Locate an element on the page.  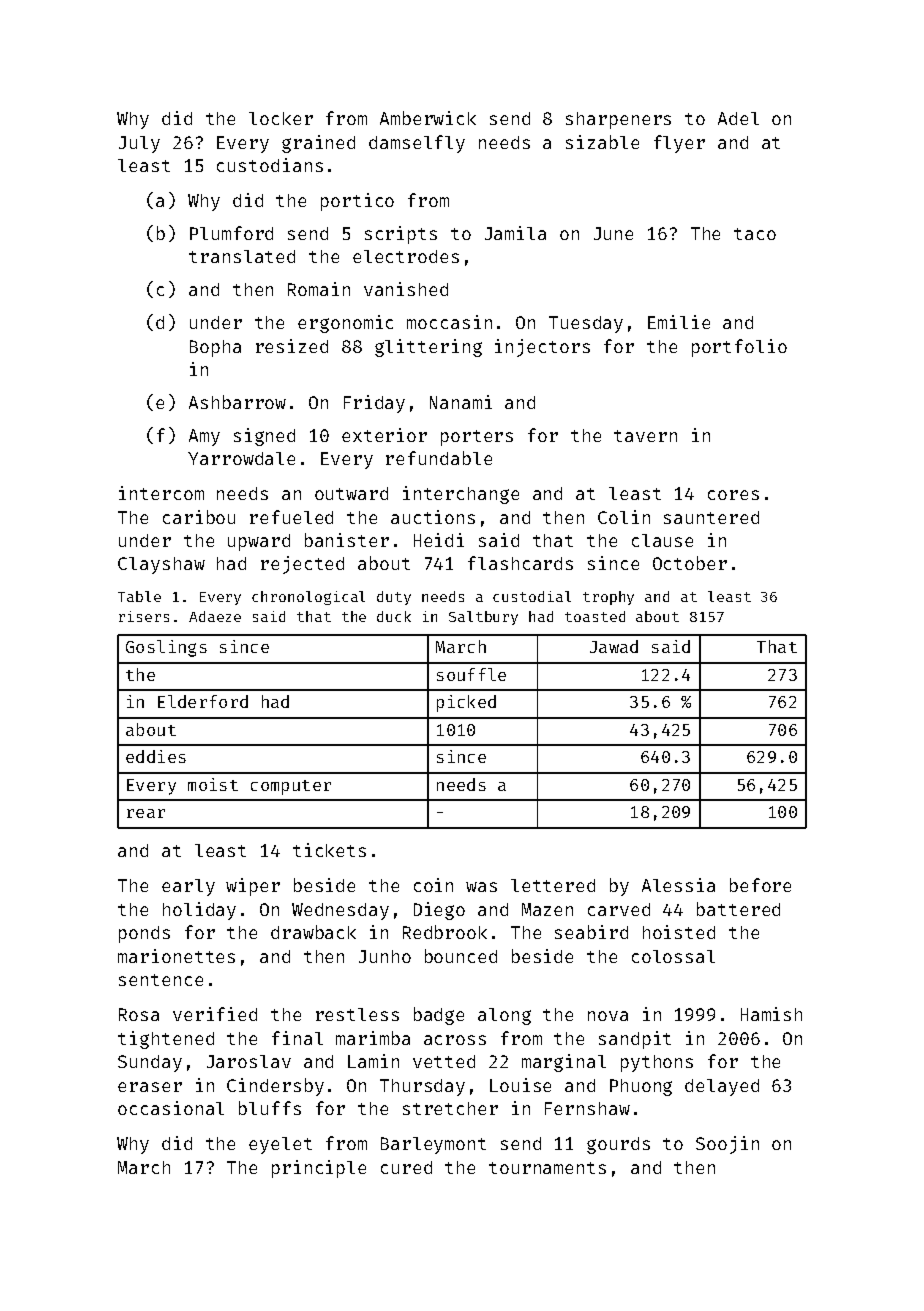
principle is located at coordinates (319, 1169).
